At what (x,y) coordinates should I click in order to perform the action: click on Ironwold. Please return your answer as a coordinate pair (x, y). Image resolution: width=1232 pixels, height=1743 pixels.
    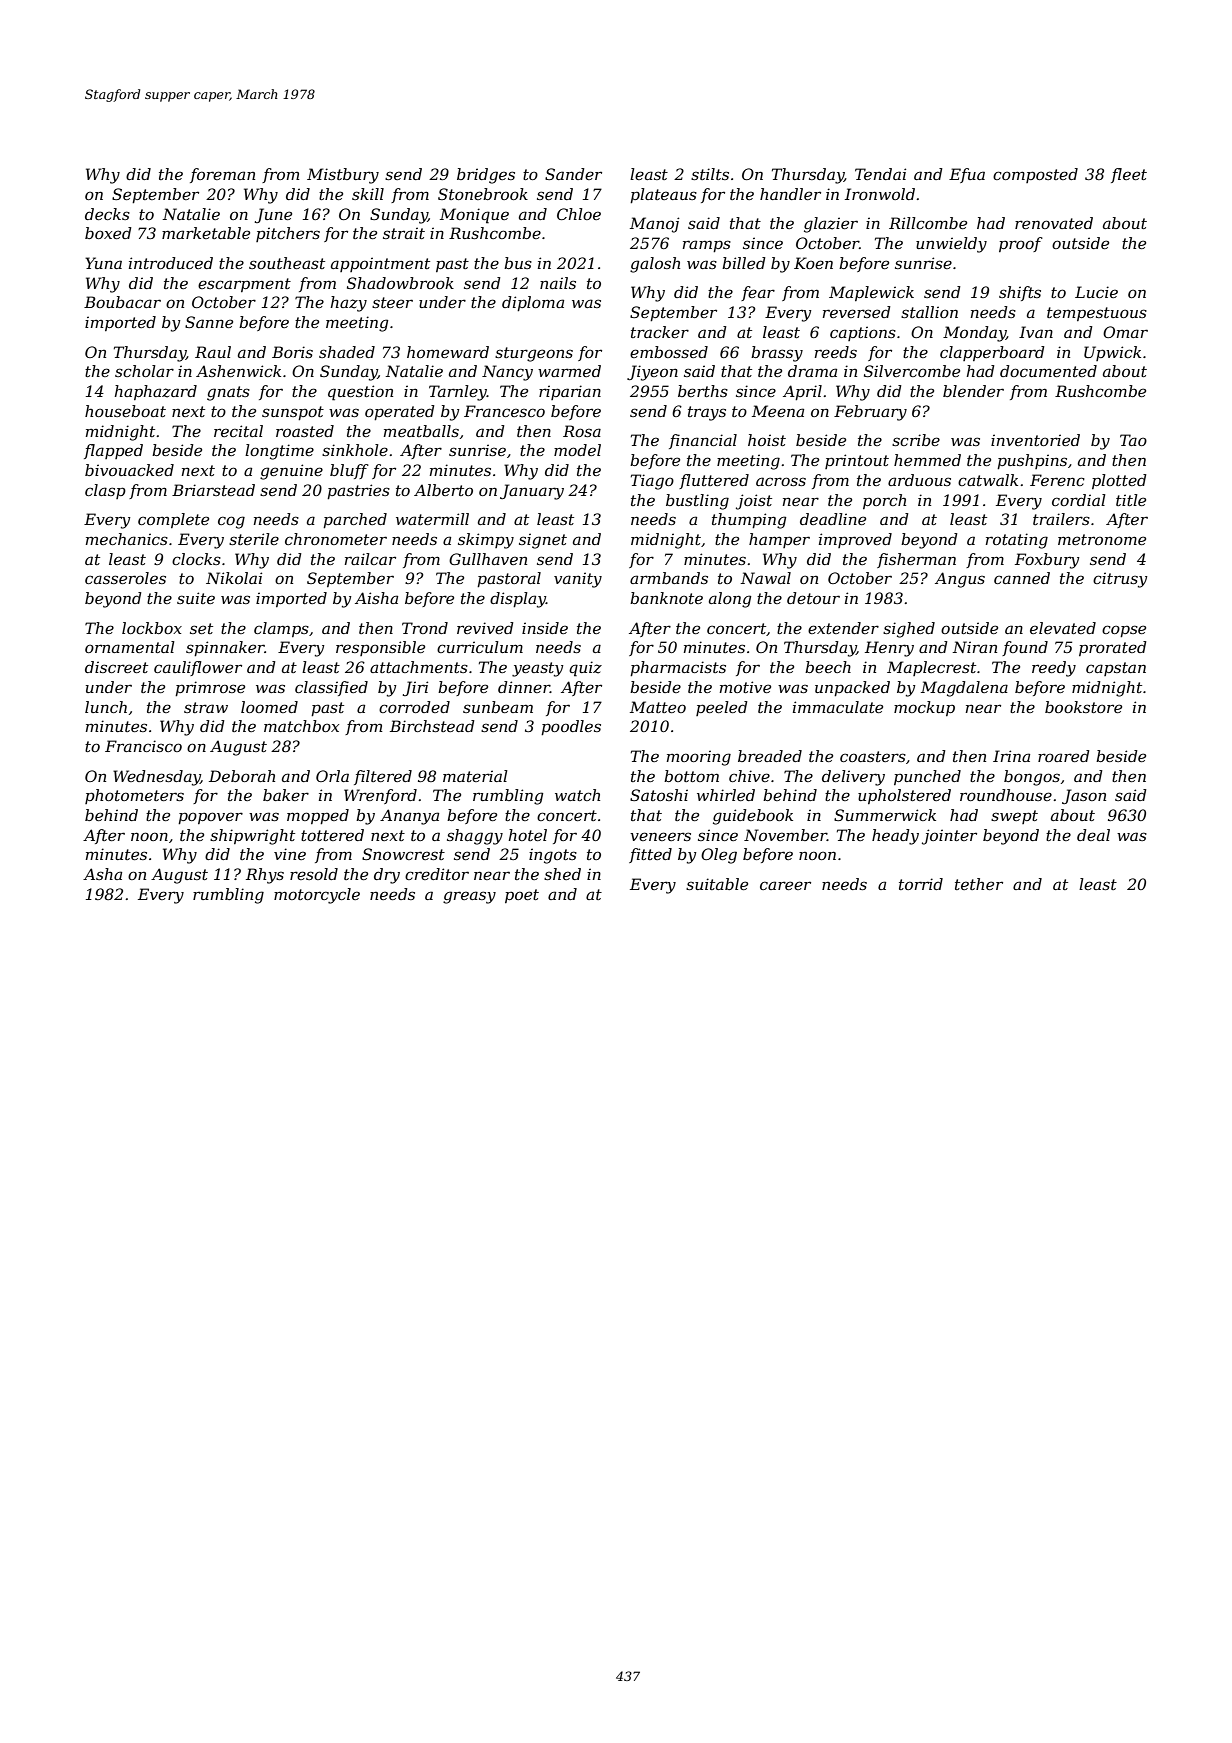
    Looking at the image, I should click on (880, 194).
